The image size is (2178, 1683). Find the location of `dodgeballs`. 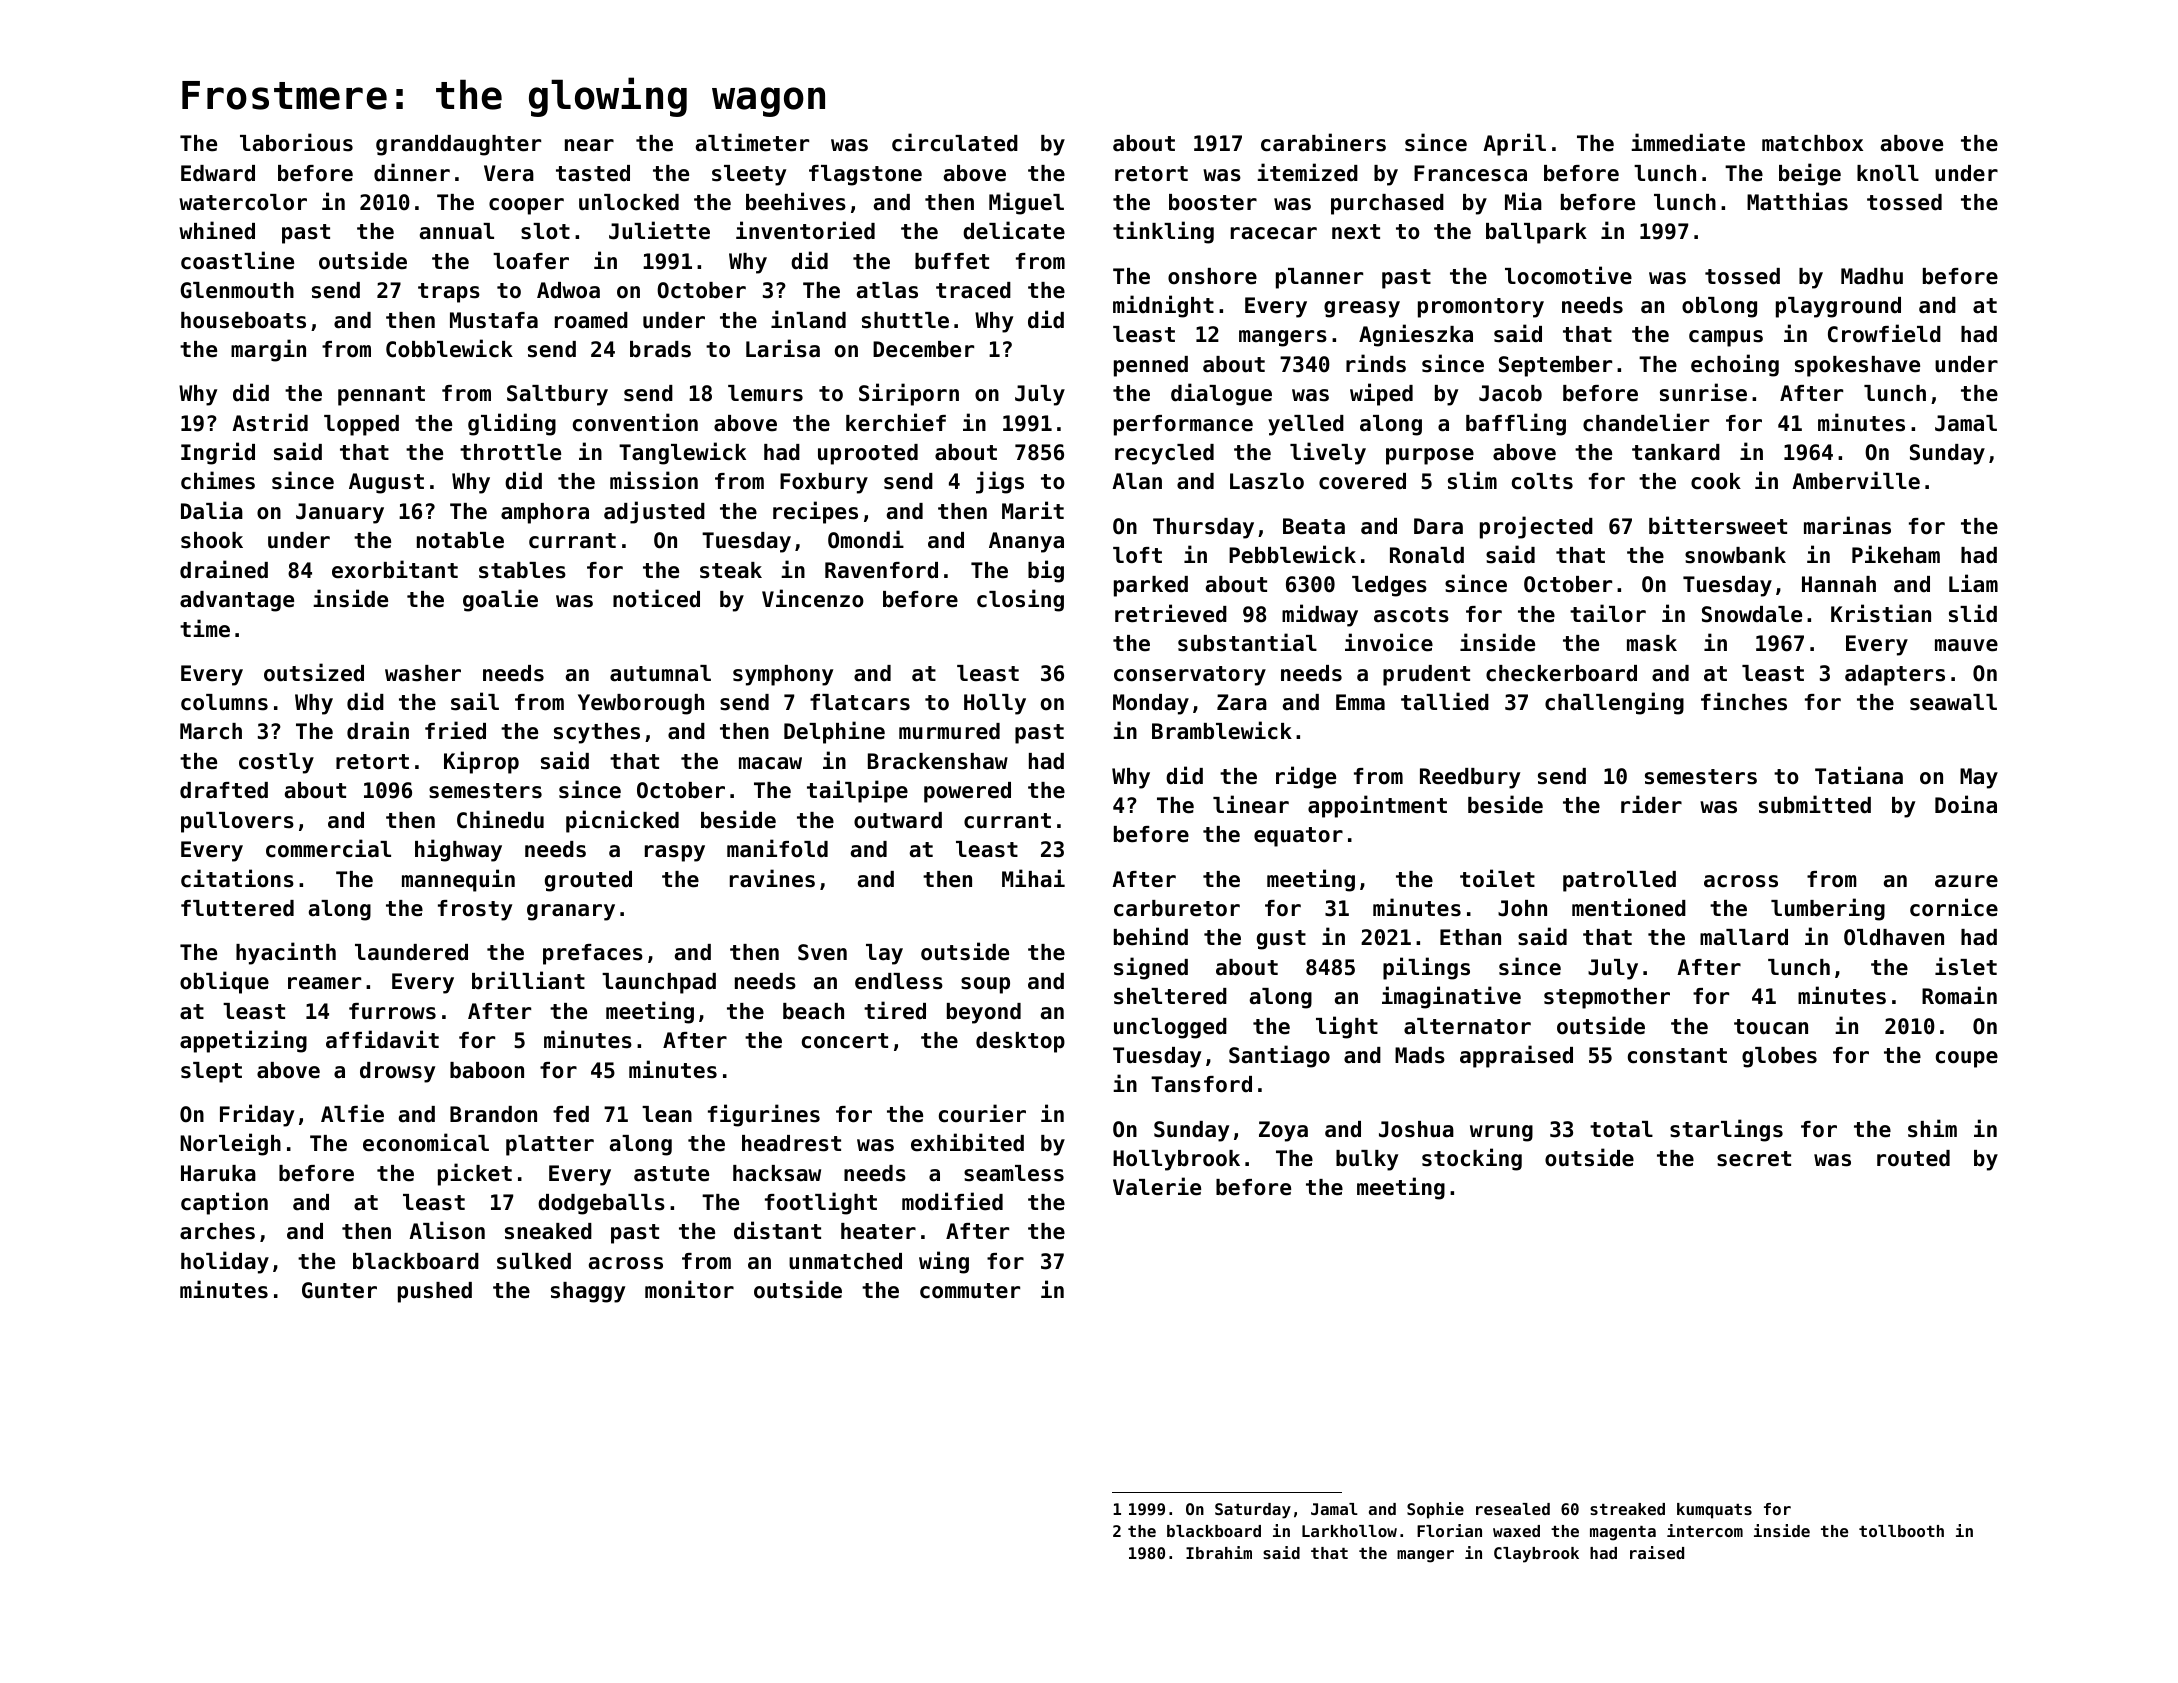

dodgeballs is located at coordinates (601, 1204).
